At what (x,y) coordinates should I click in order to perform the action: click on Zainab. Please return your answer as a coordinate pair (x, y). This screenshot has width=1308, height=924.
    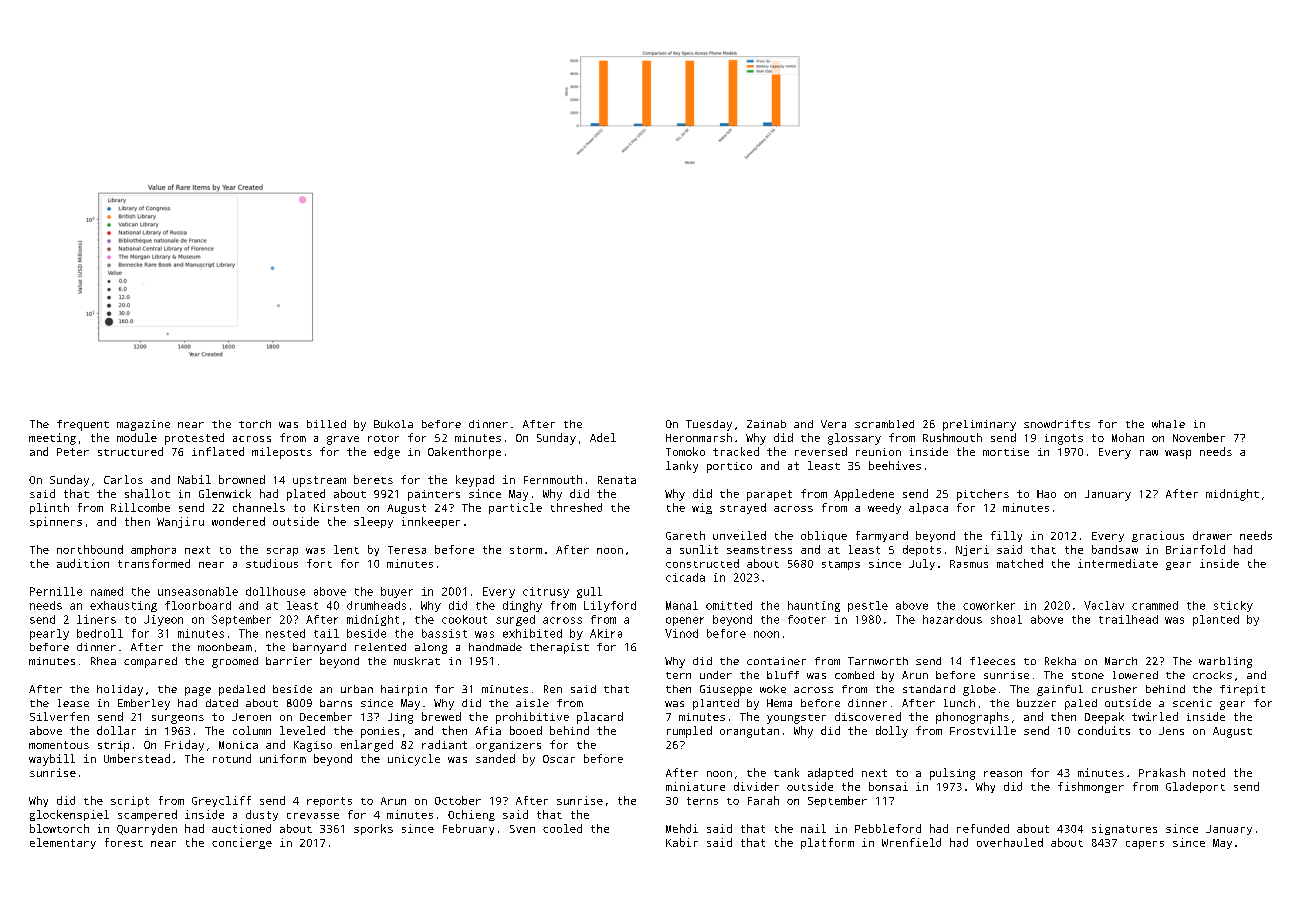
    Looking at the image, I should click on (766, 424).
